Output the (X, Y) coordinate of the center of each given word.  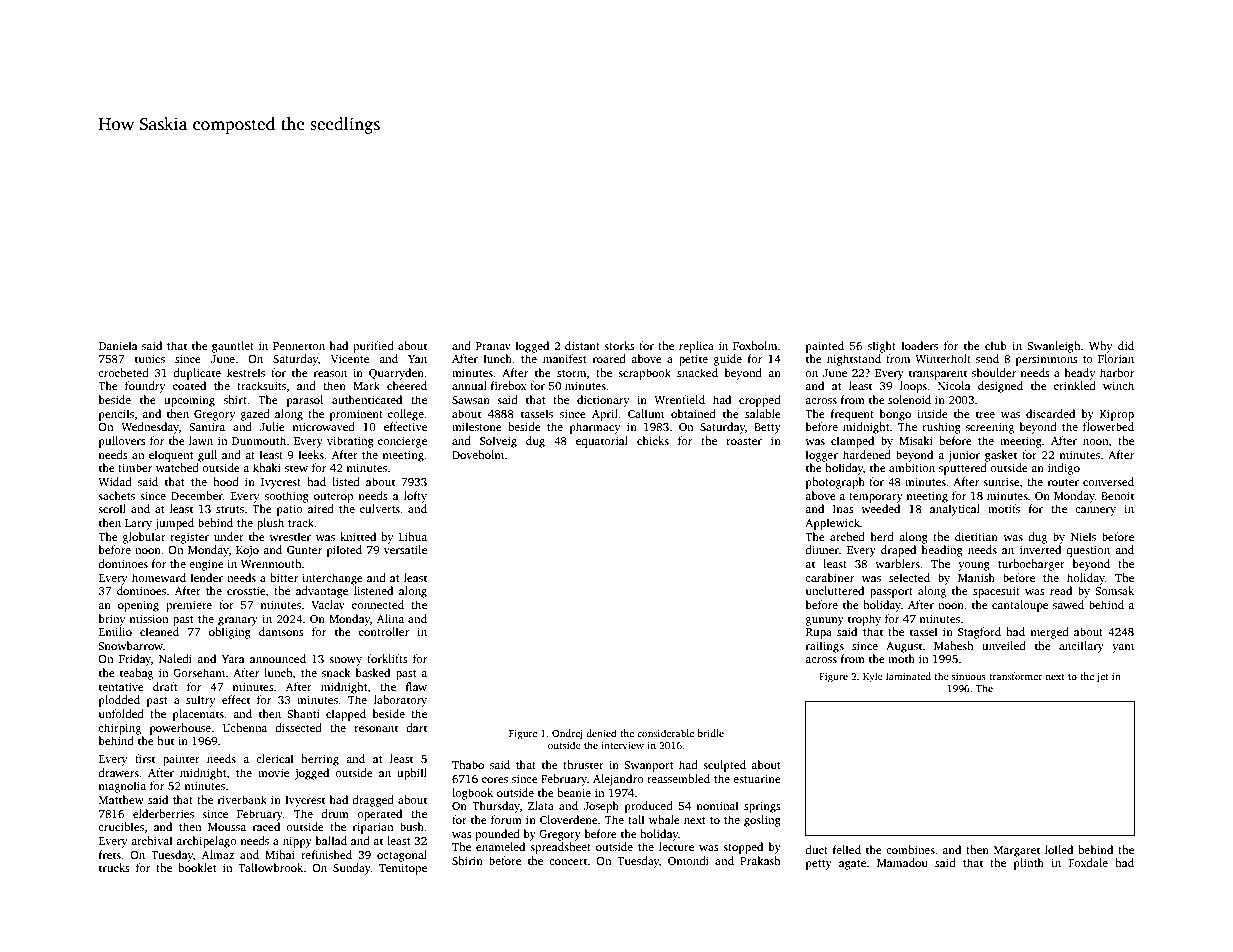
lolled (1059, 849)
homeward (159, 577)
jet (1102, 678)
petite (693, 360)
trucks (114, 867)
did (1126, 345)
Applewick (832, 524)
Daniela (118, 345)
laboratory (400, 701)
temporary (876, 498)
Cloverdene (569, 819)
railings (825, 647)
